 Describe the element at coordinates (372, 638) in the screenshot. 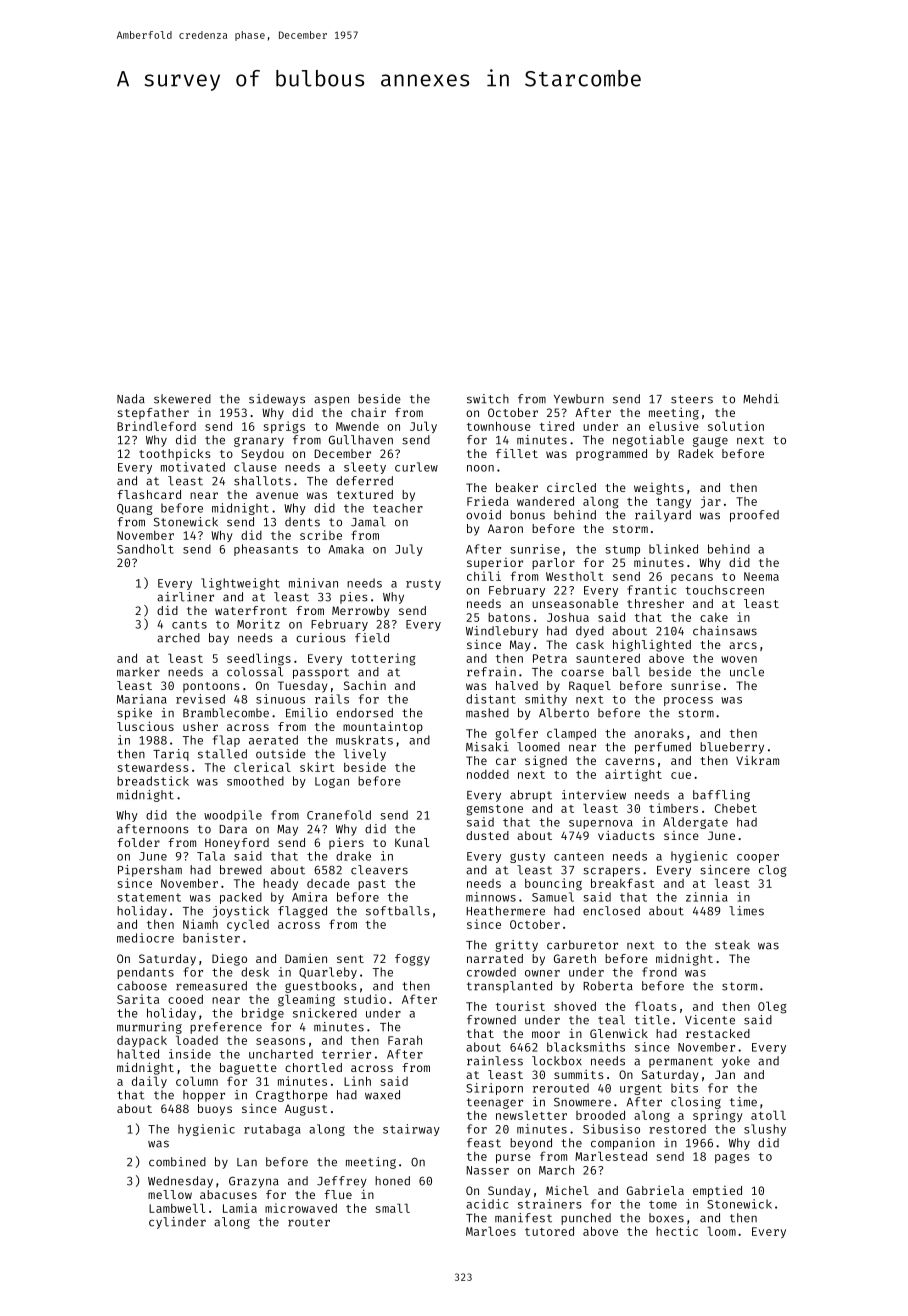

I see `field` at that location.
